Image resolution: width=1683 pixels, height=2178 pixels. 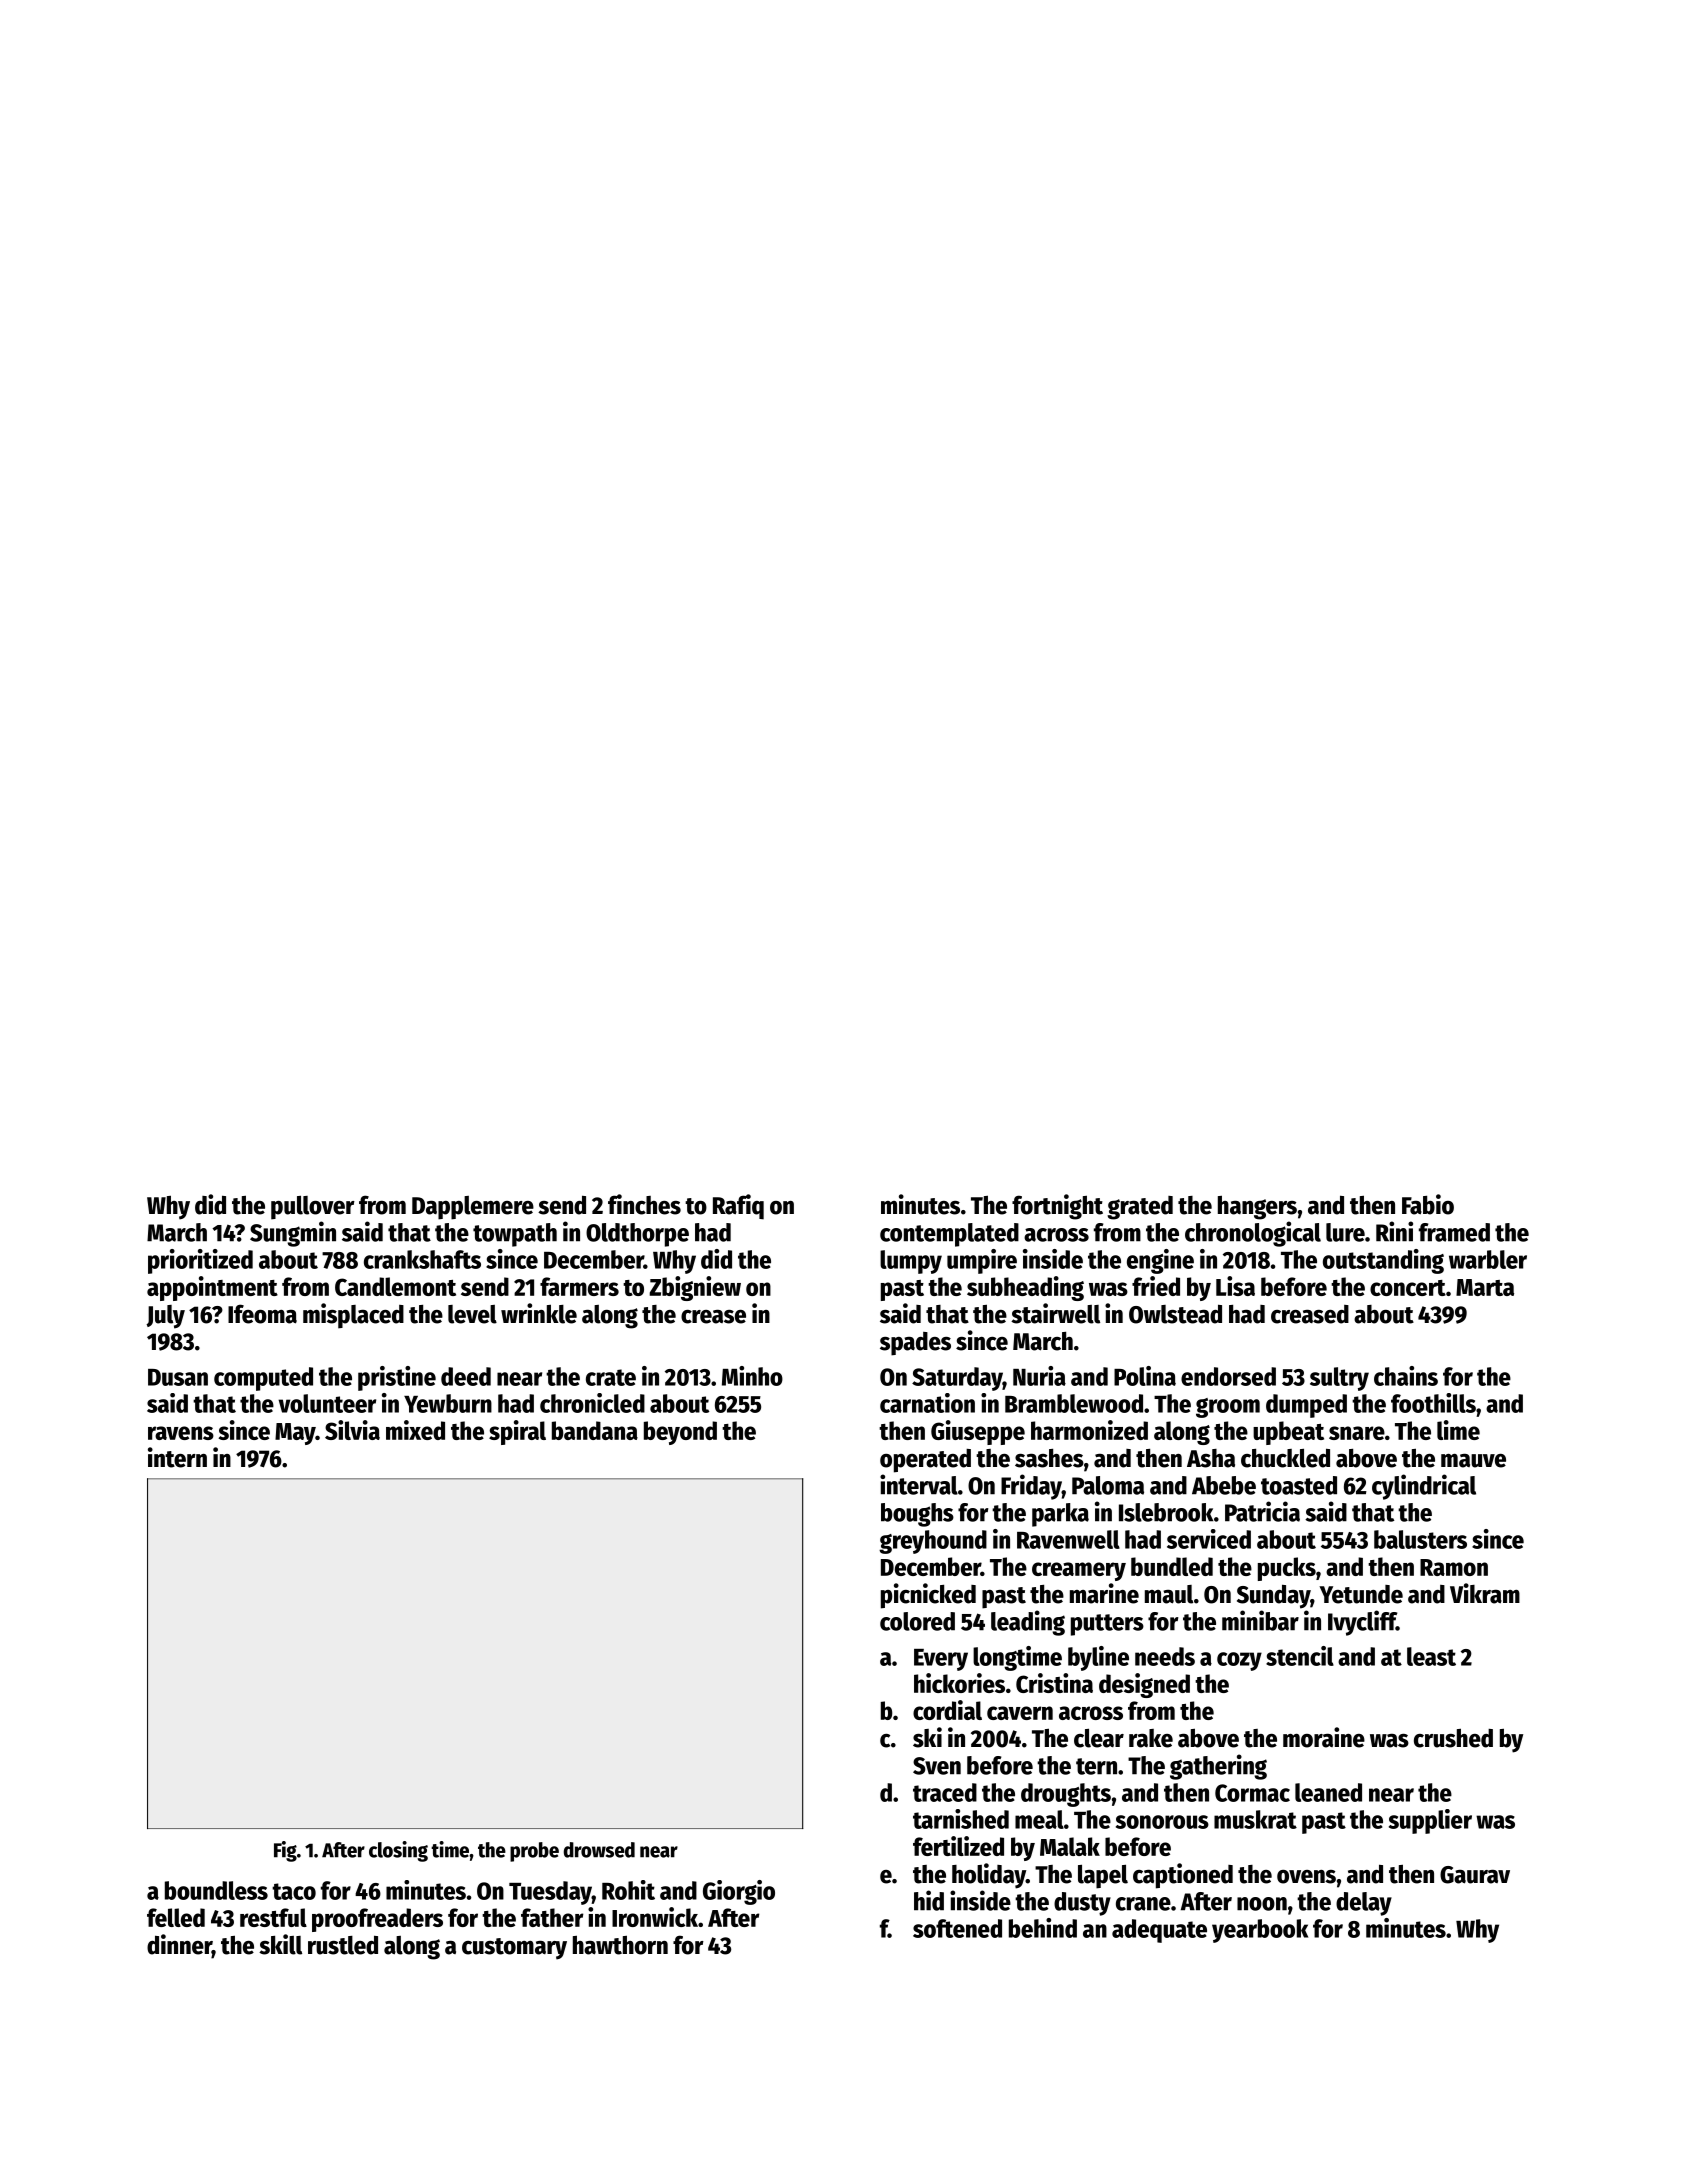 What do you see at coordinates (415, 1430) in the document?
I see `mixed` at bounding box center [415, 1430].
